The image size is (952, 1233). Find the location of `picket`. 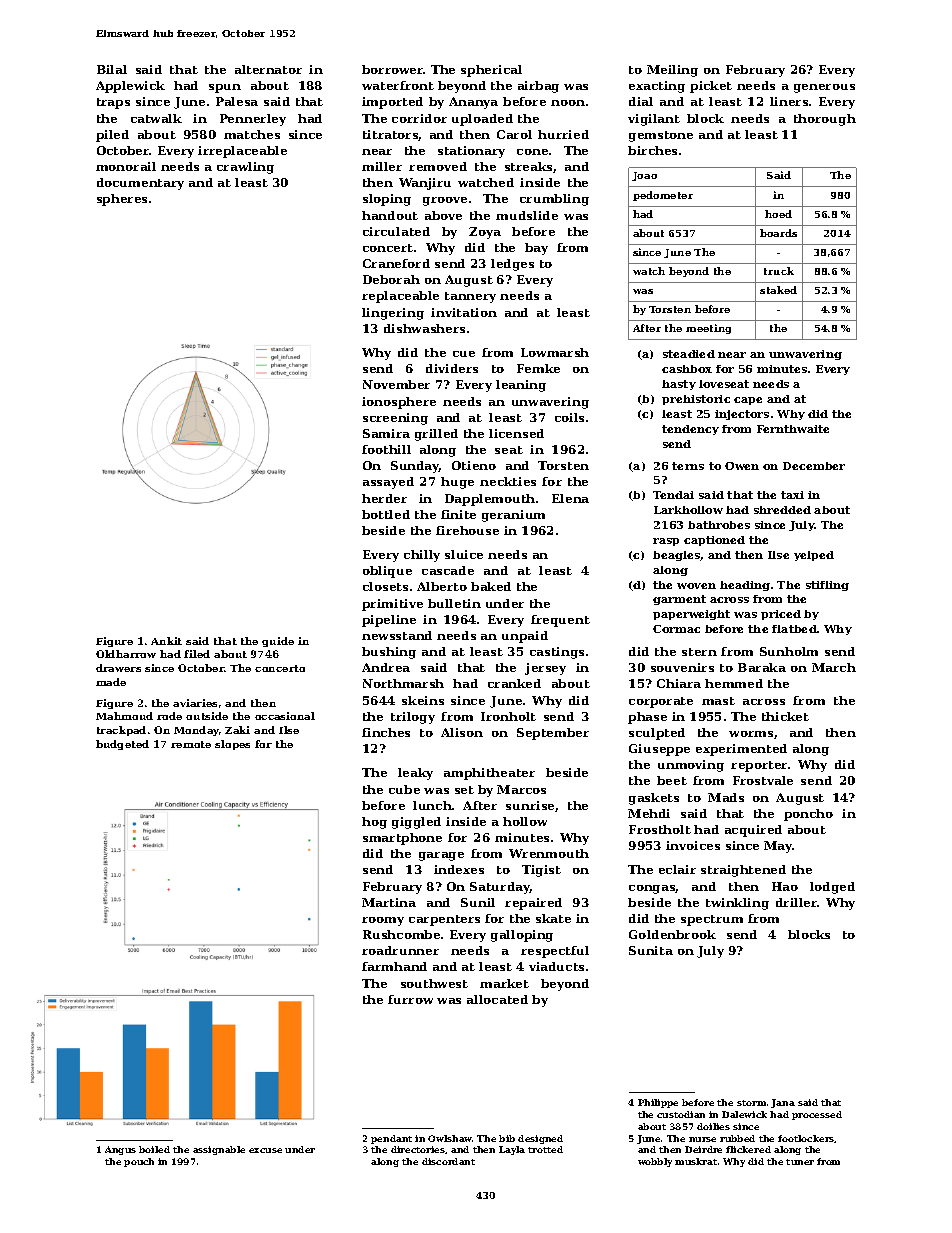

picket is located at coordinates (711, 87).
